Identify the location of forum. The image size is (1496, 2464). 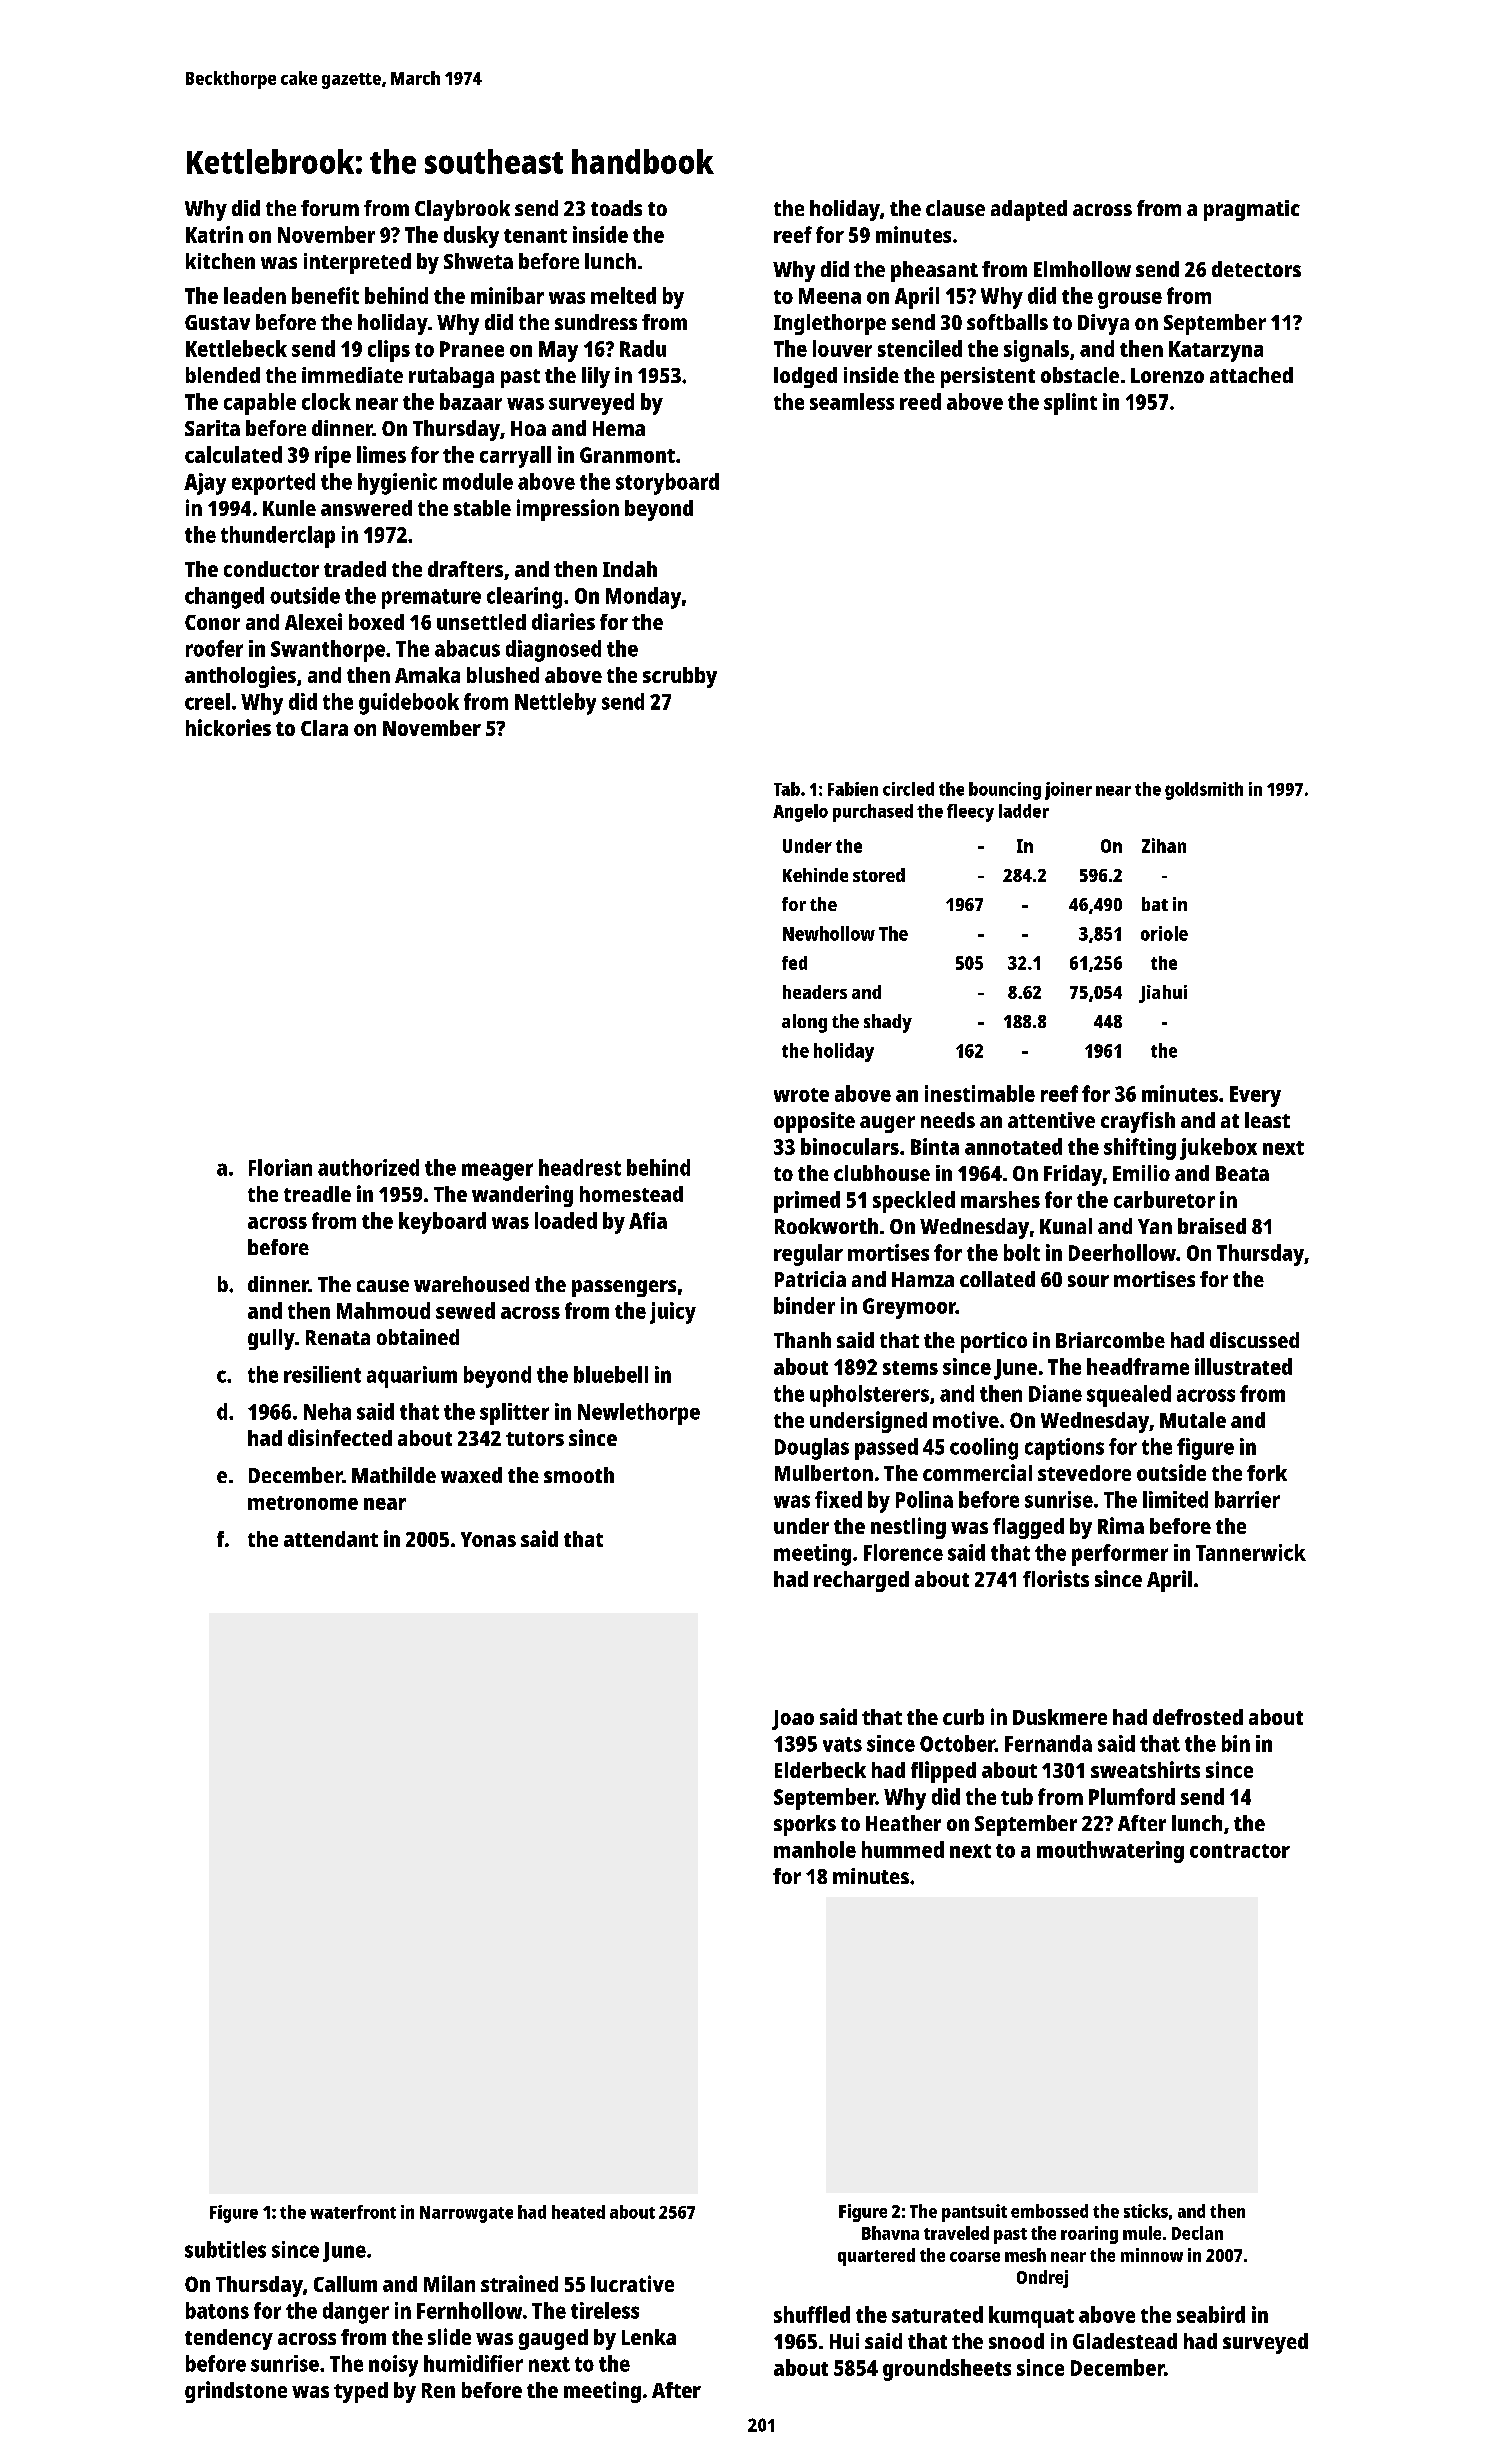
(330, 208).
